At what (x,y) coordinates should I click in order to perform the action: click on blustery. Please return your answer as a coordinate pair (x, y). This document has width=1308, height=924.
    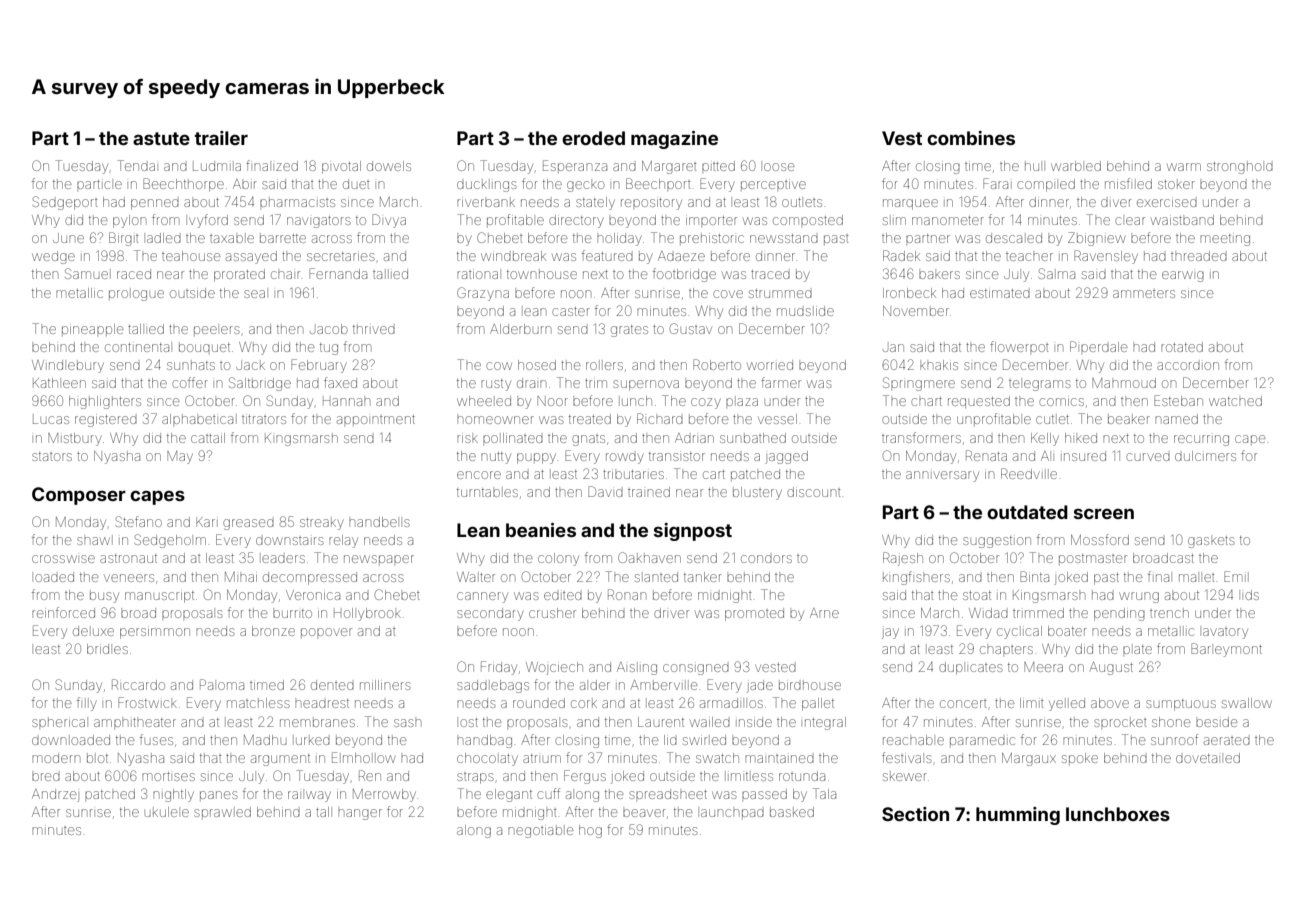
    Looking at the image, I should click on (757, 493).
